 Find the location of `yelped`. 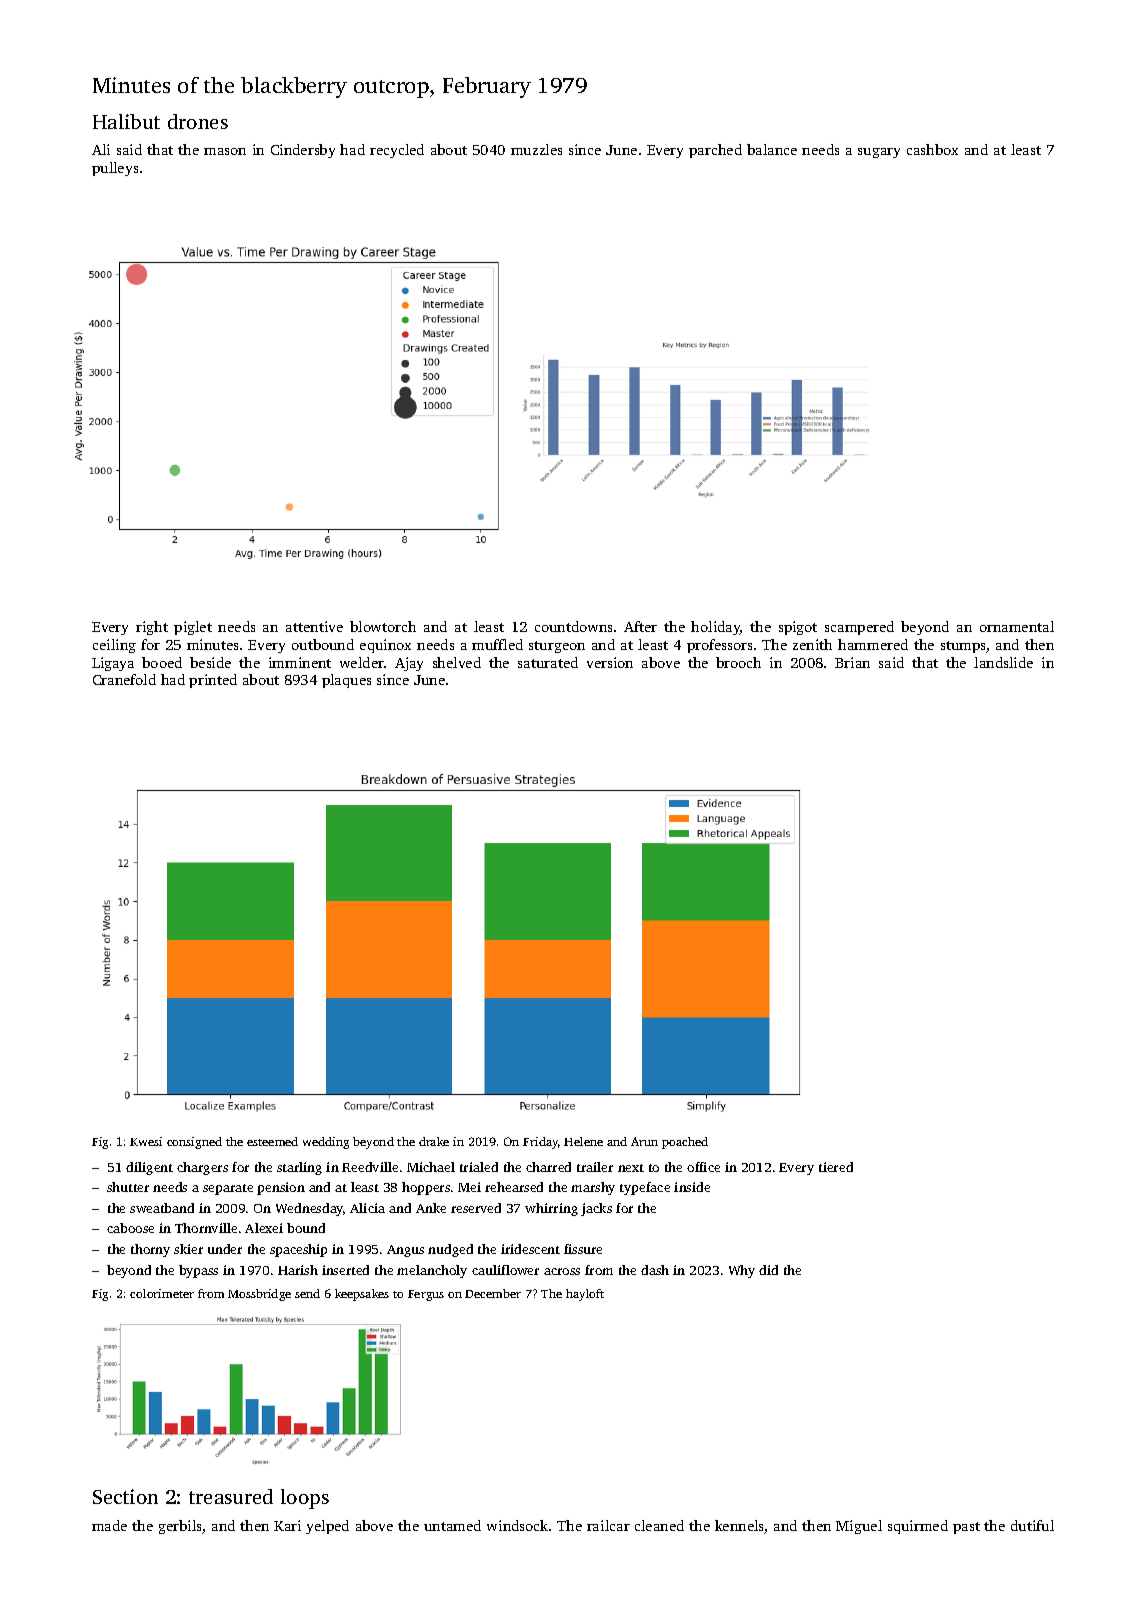

yelped is located at coordinates (327, 1527).
